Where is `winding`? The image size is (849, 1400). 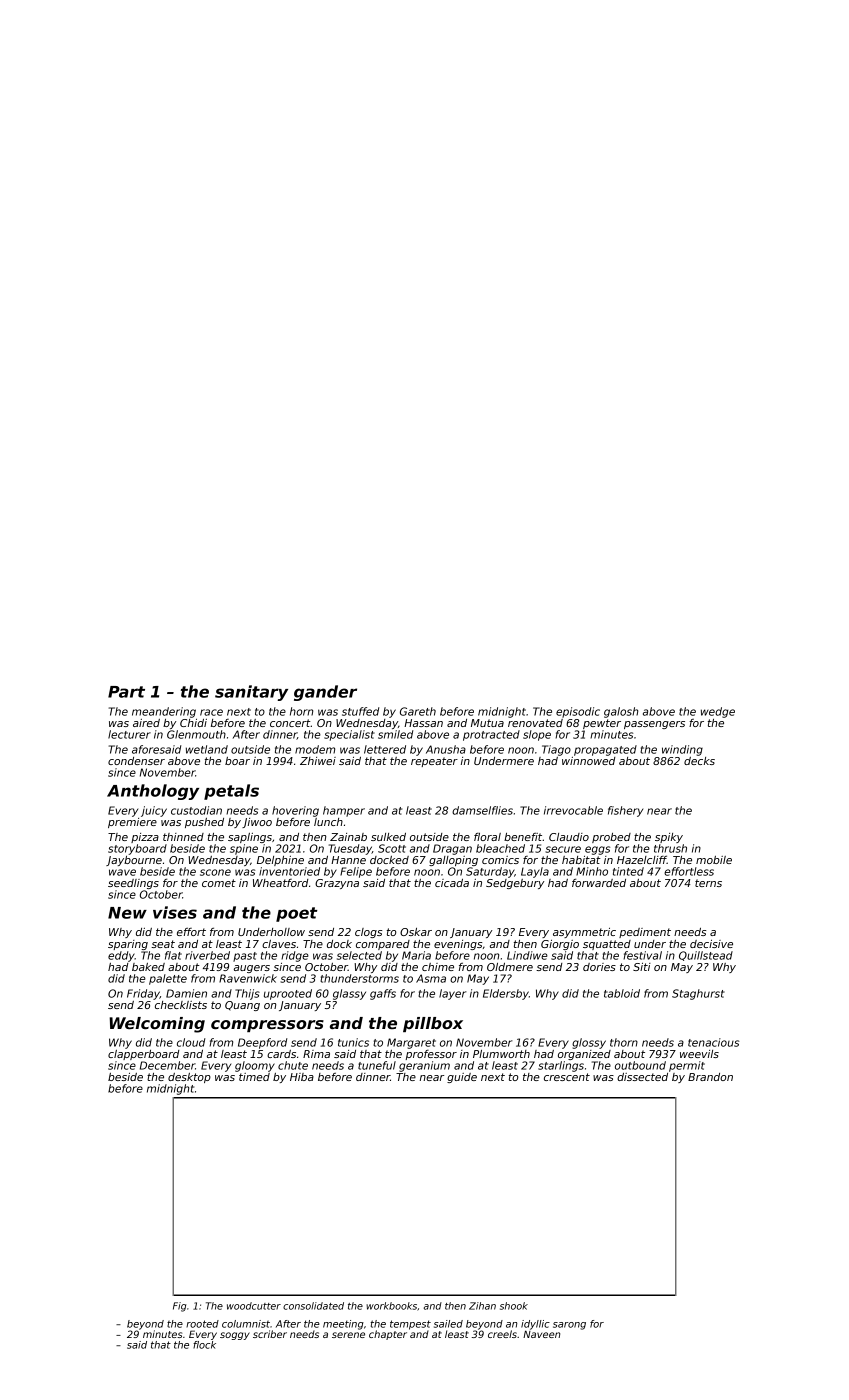
winding is located at coordinates (682, 750).
